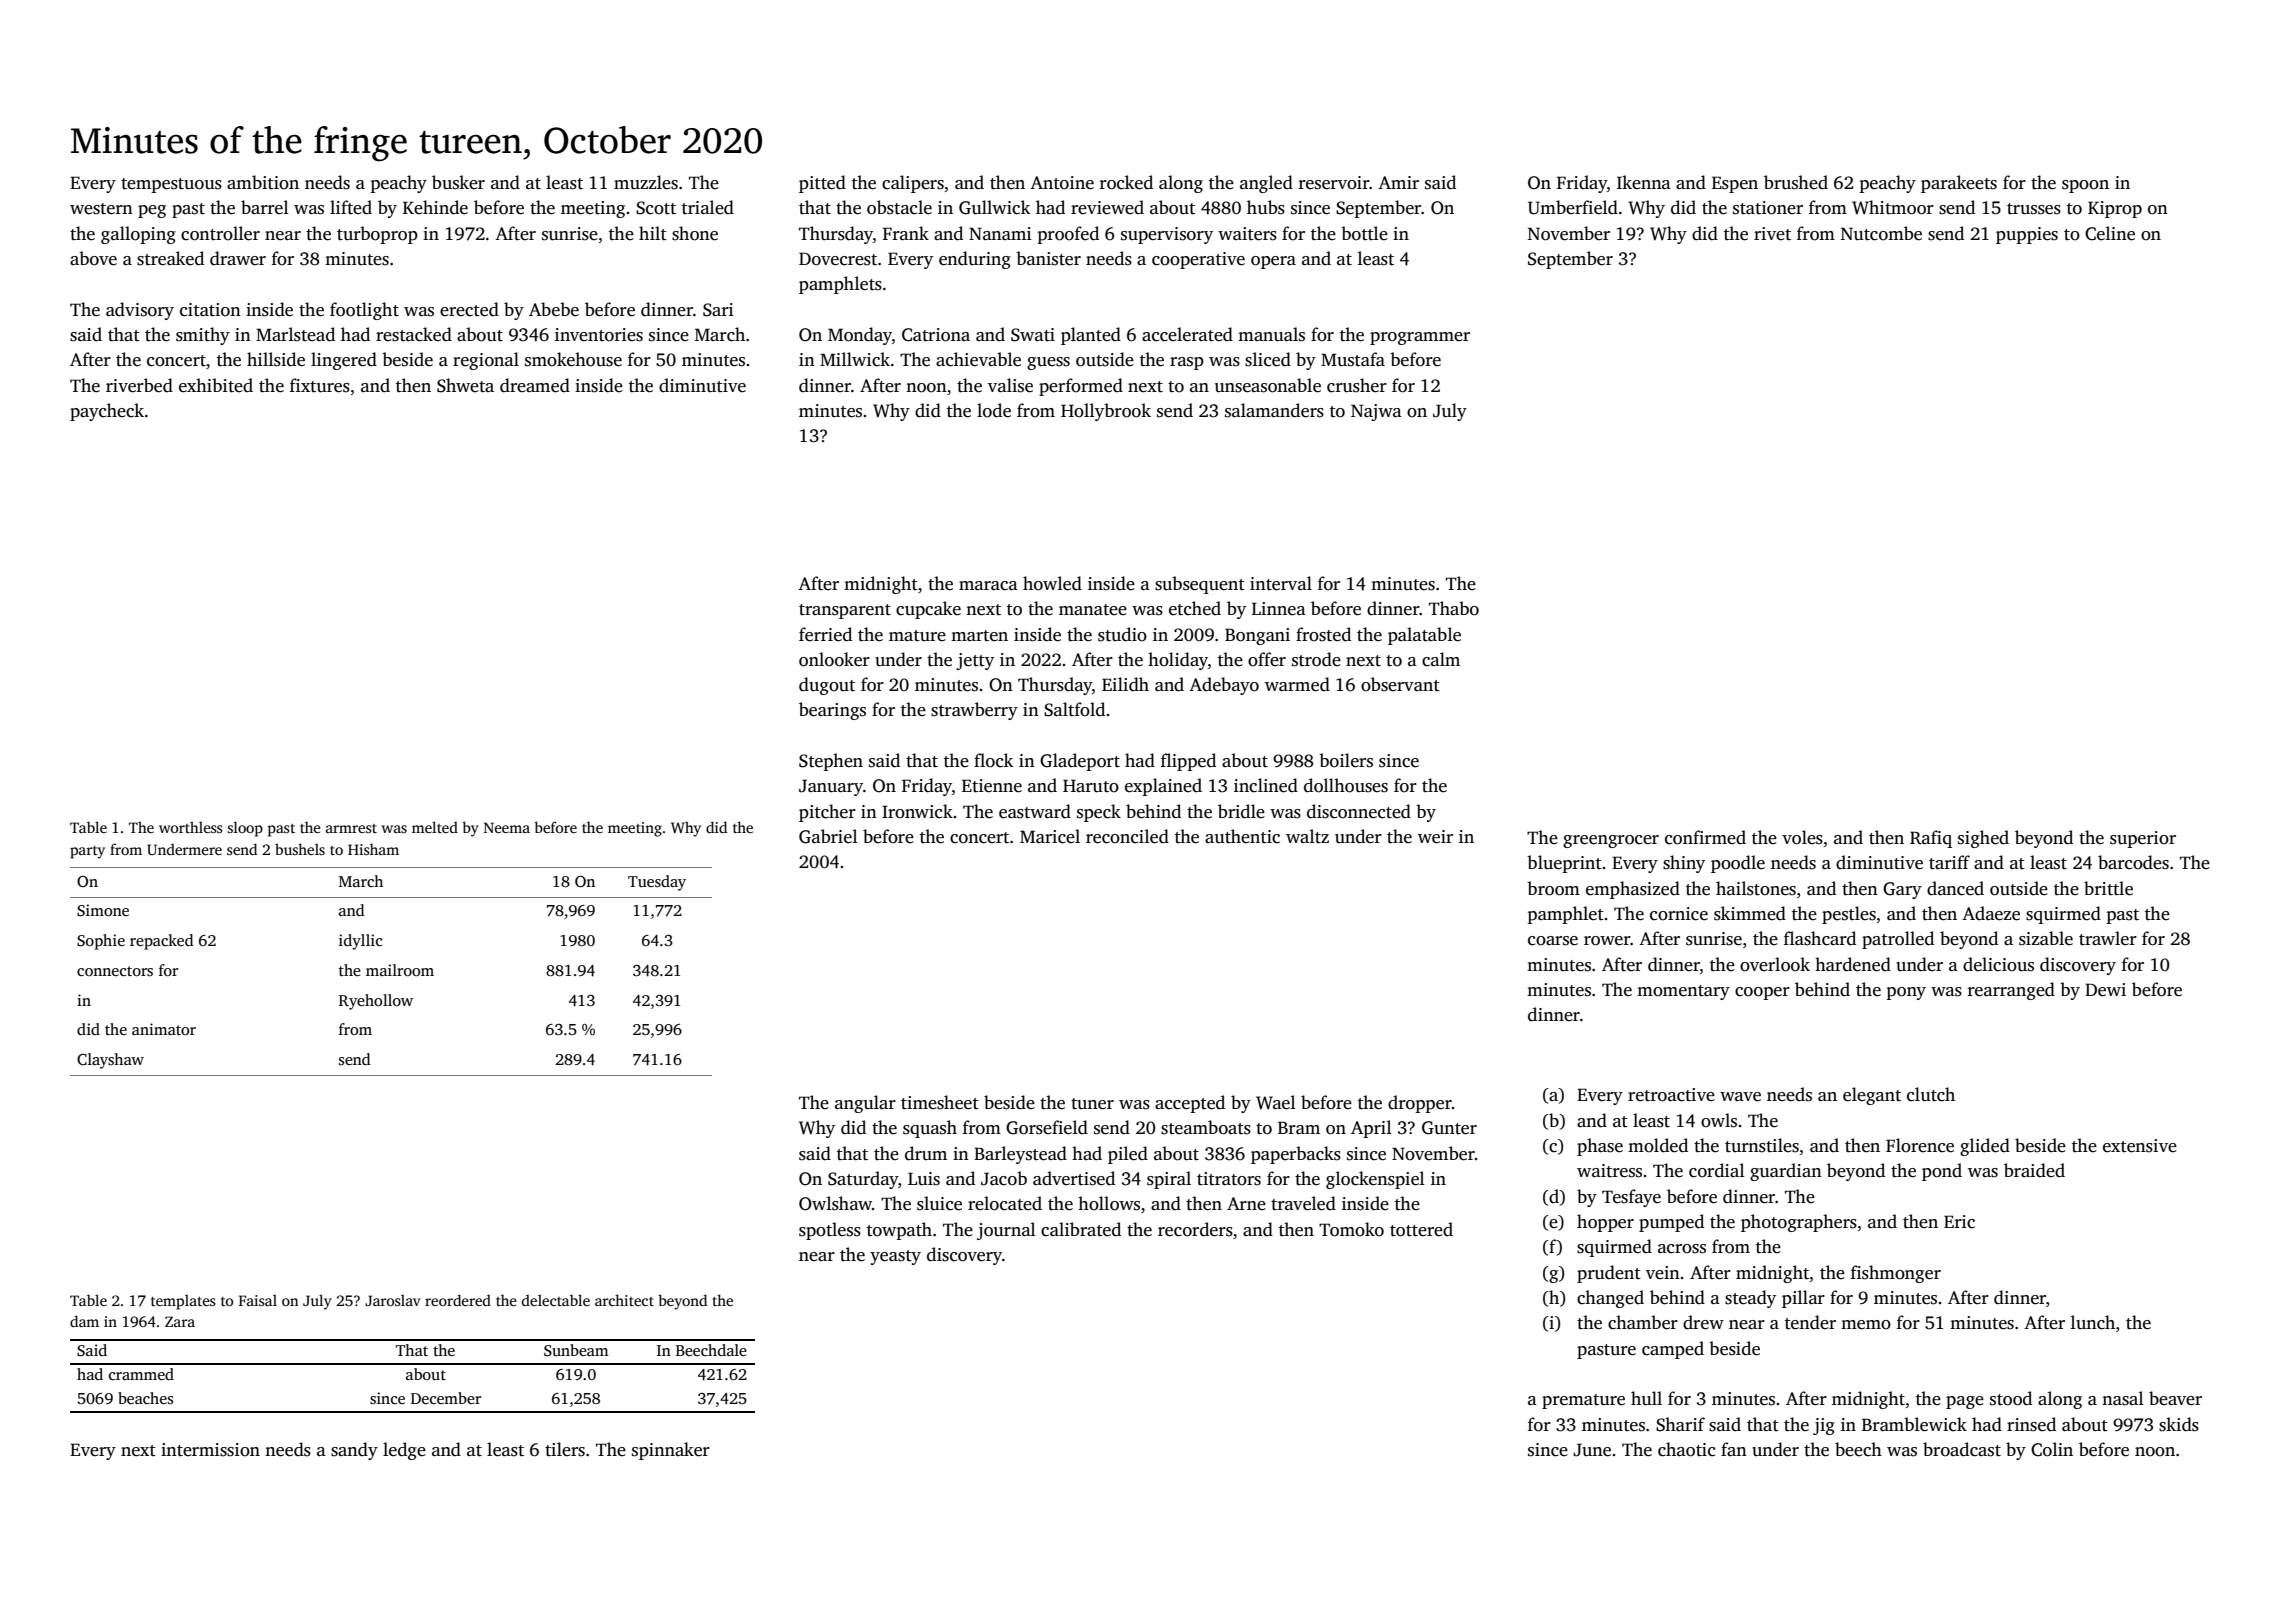  I want to click on angular, so click(865, 1104).
